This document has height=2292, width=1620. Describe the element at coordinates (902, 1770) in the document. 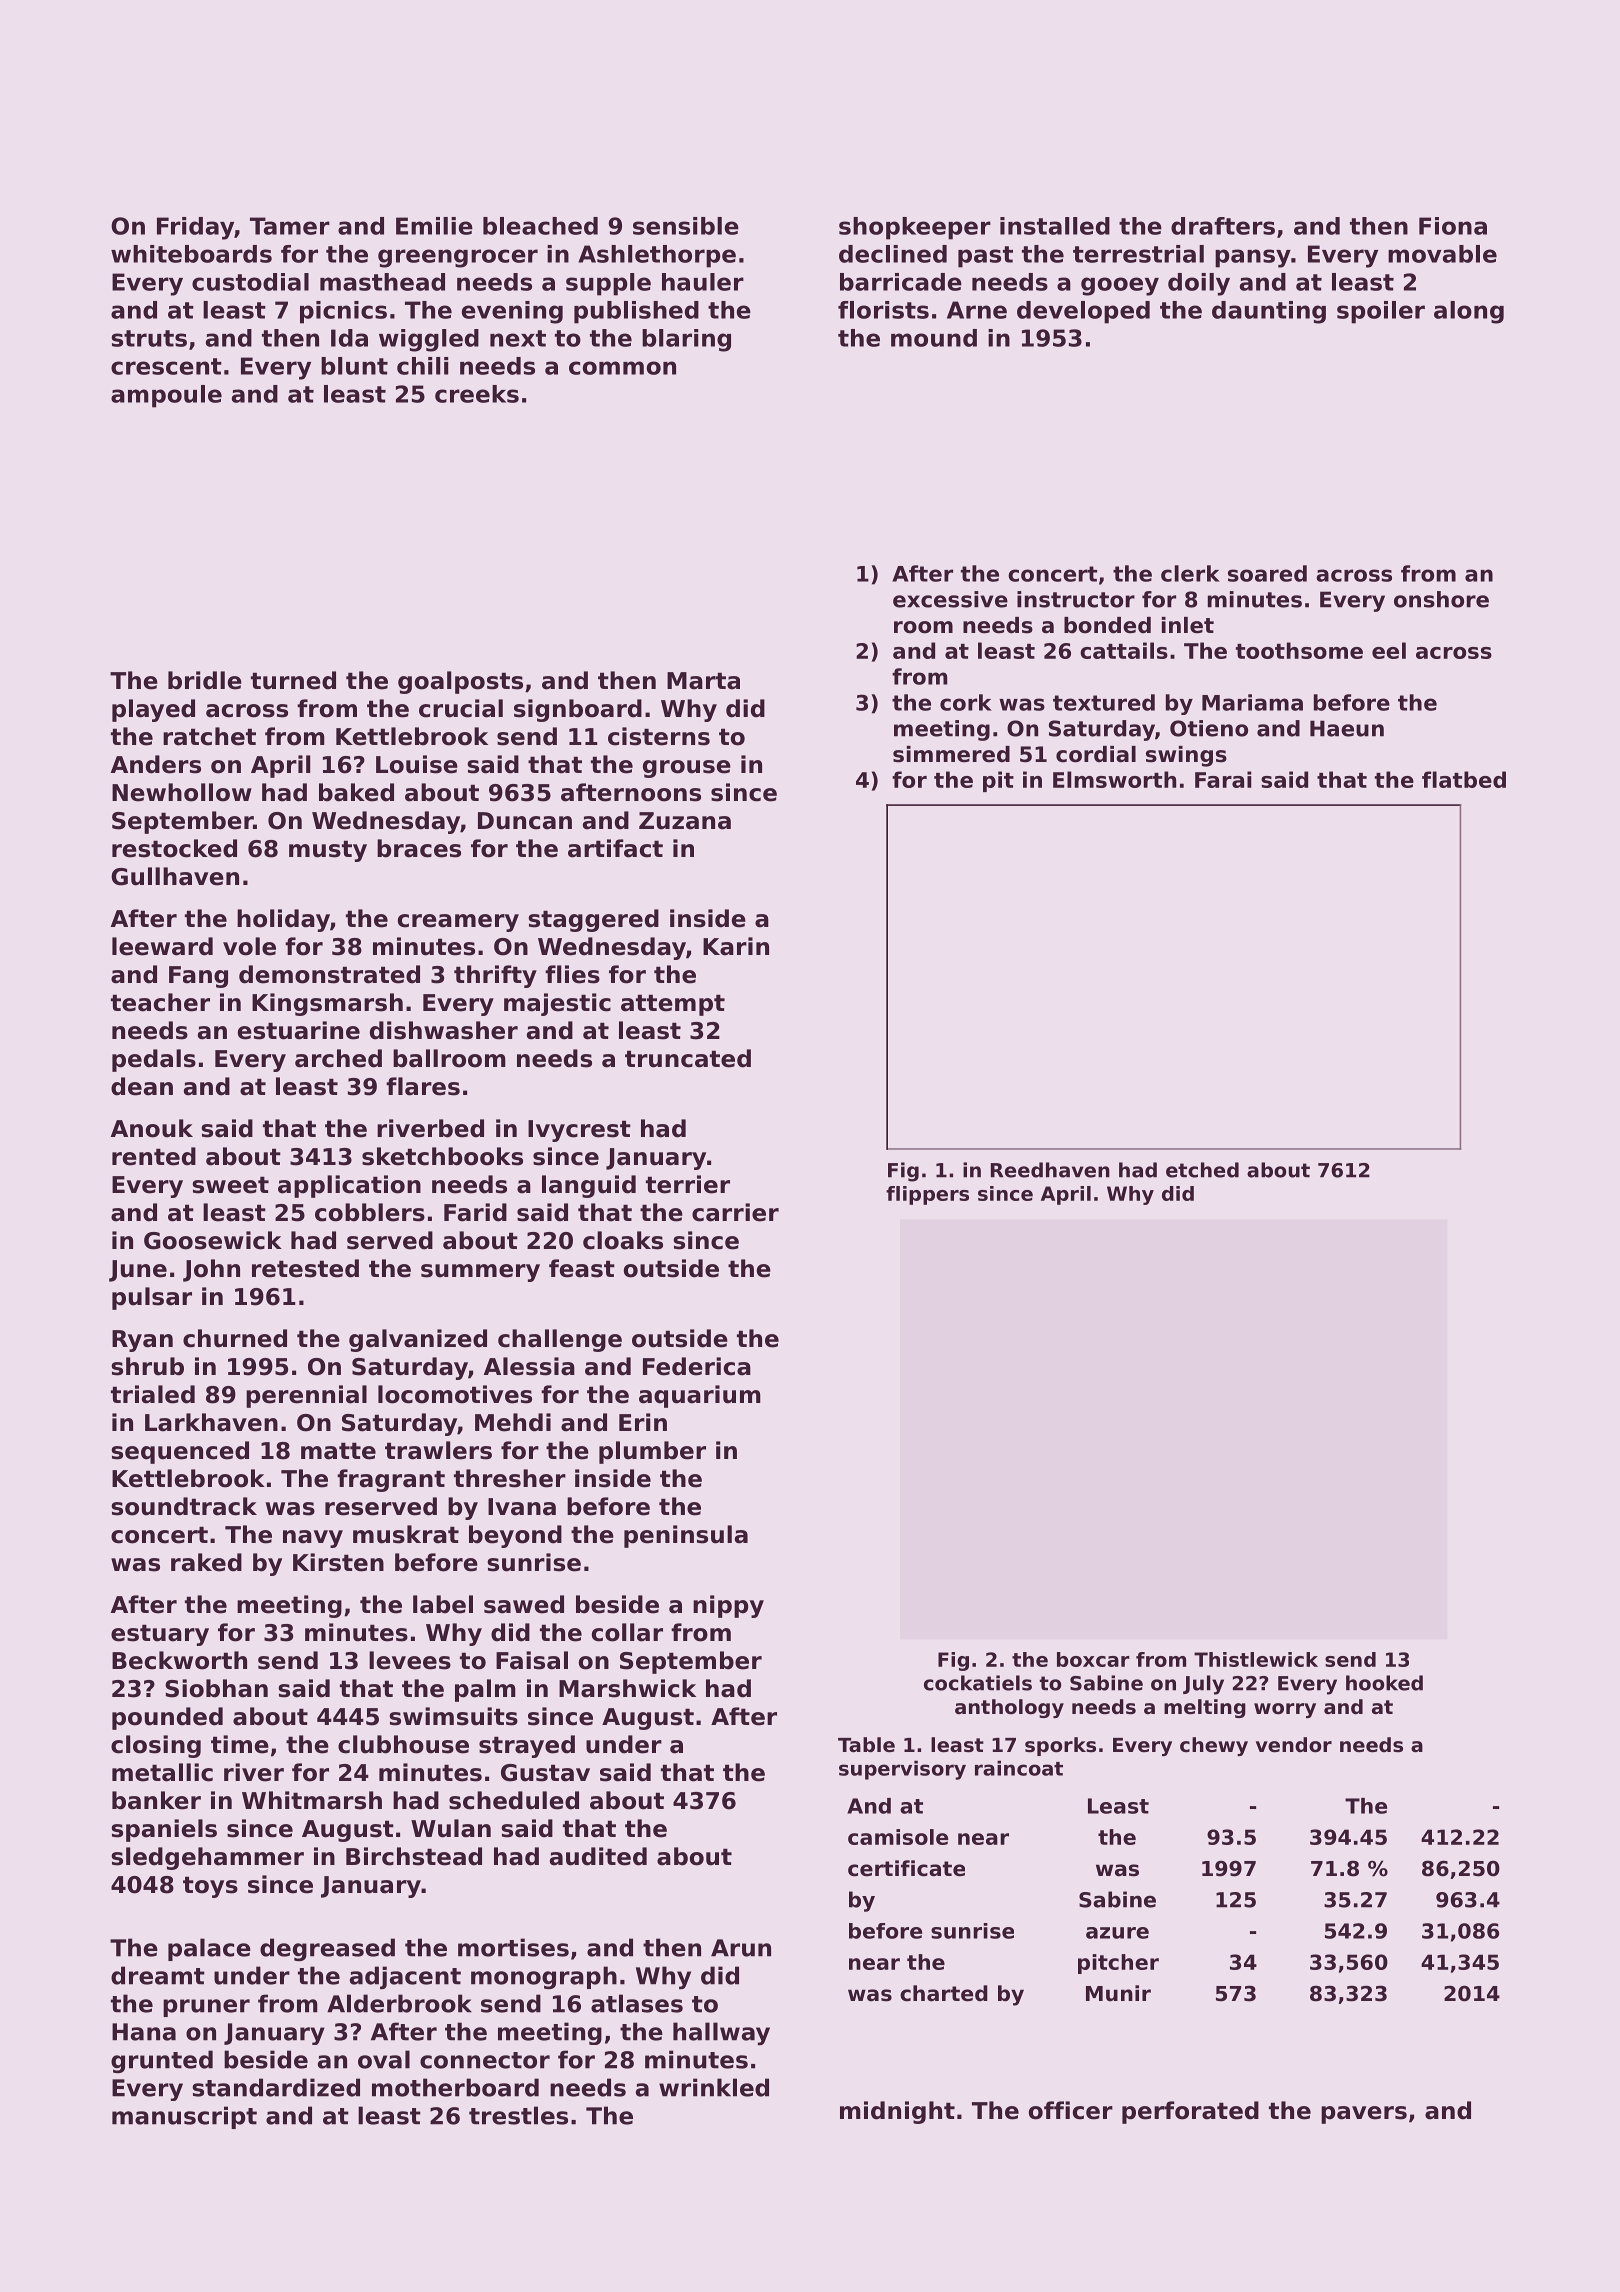

I see `supervisory` at that location.
